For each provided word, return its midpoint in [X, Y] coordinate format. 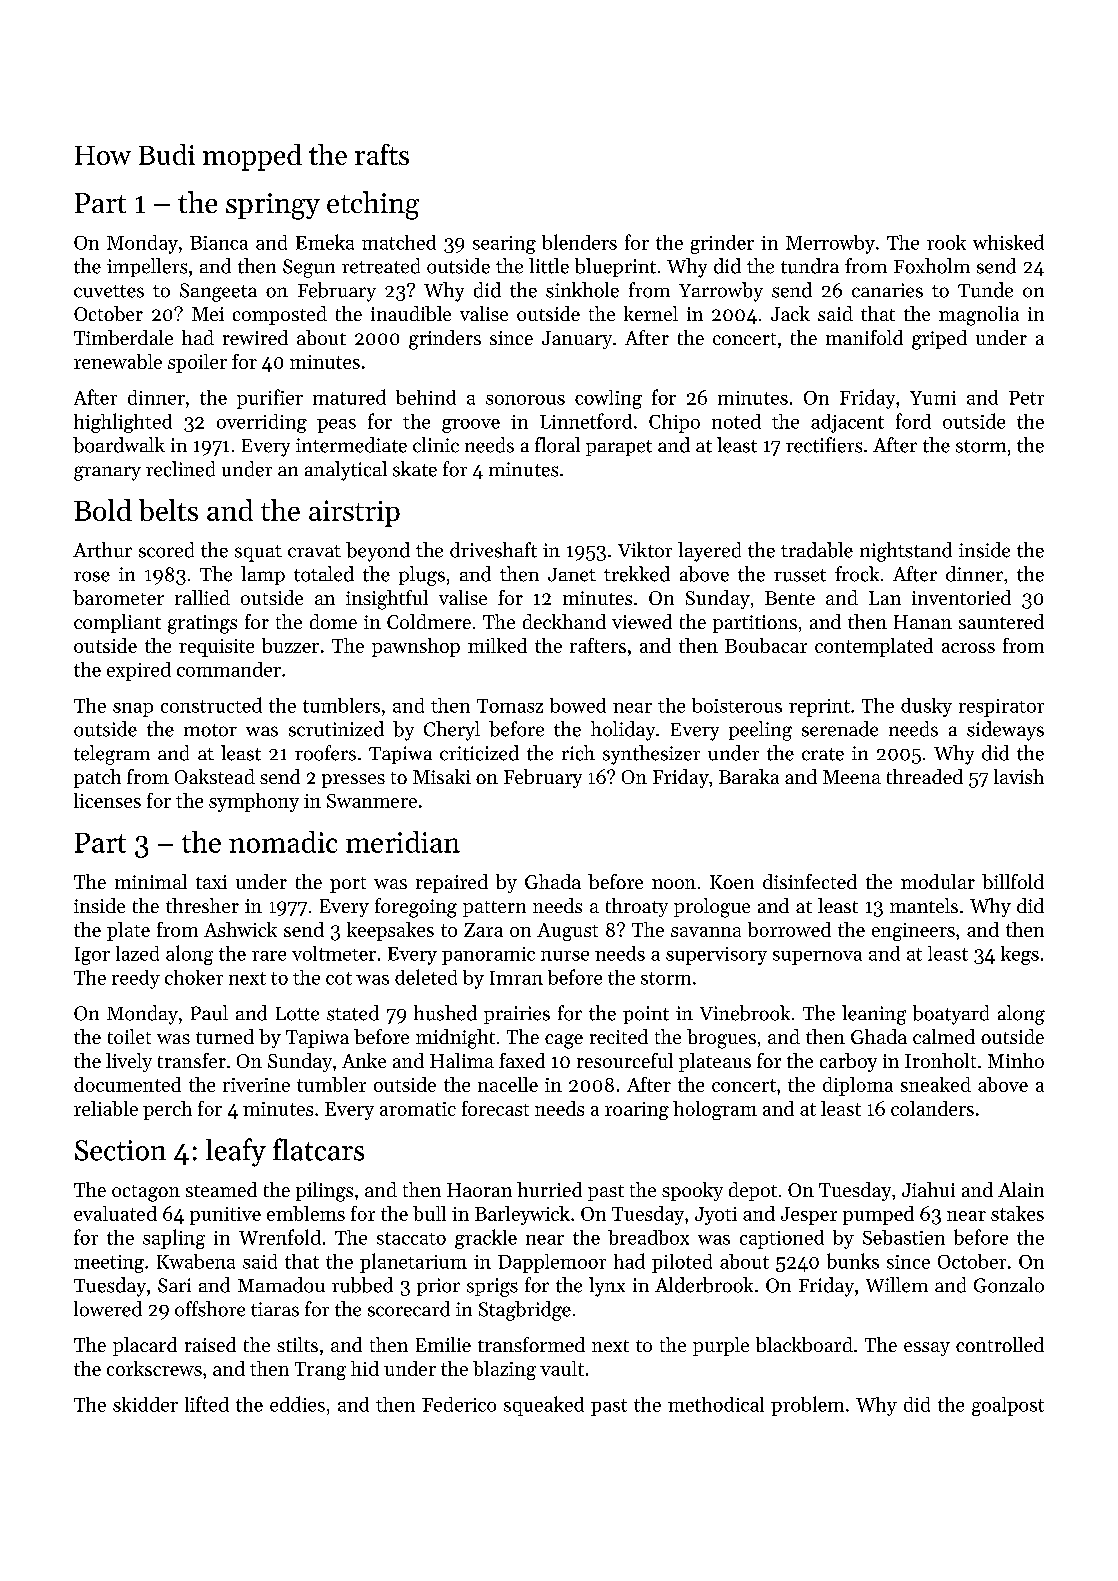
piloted [682, 1263]
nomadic [283, 842]
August [567, 932]
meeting [109, 1264]
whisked [1008, 242]
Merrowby [830, 244]
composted [280, 315]
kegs [1020, 955]
